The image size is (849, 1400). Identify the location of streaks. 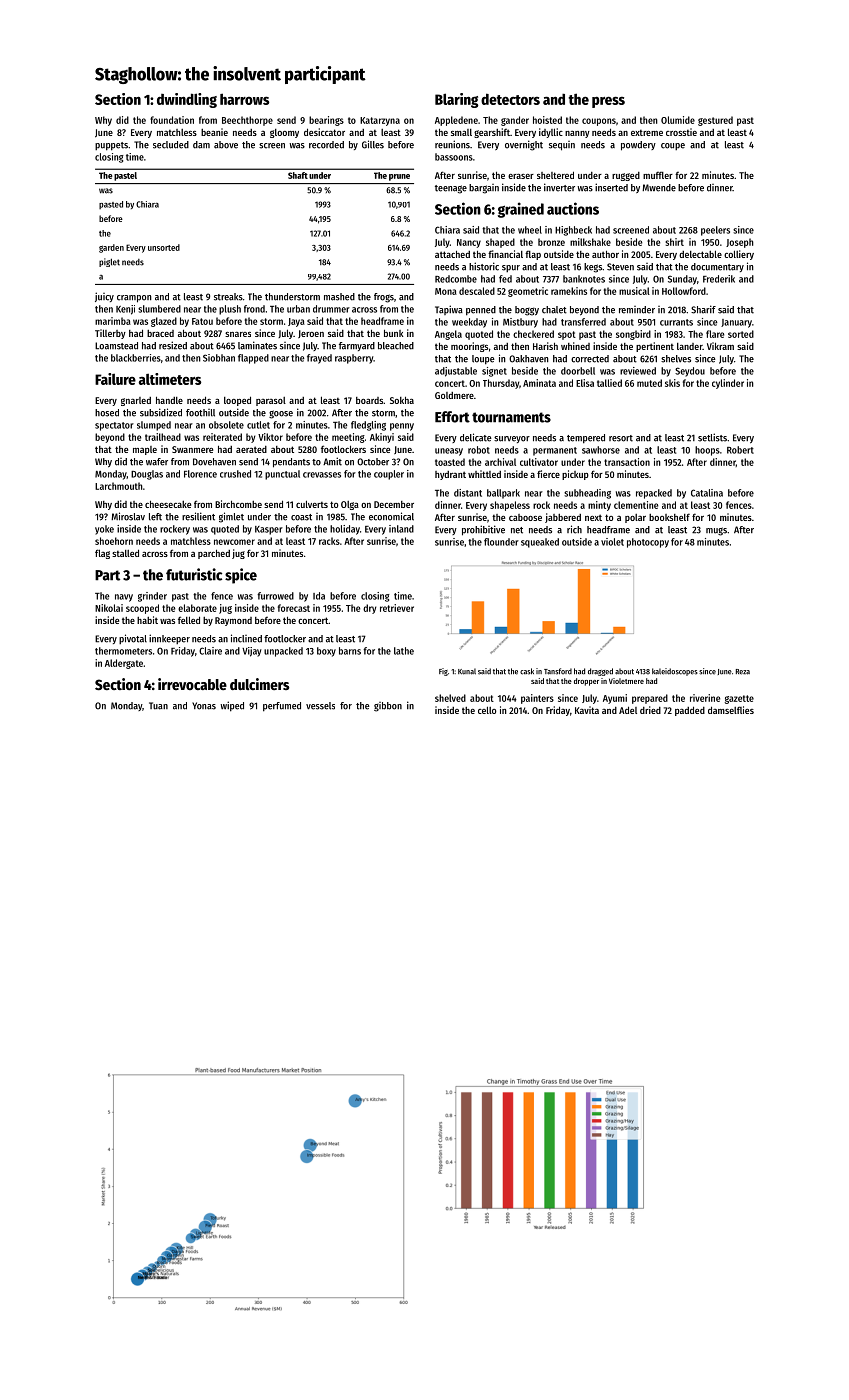
(228, 297).
